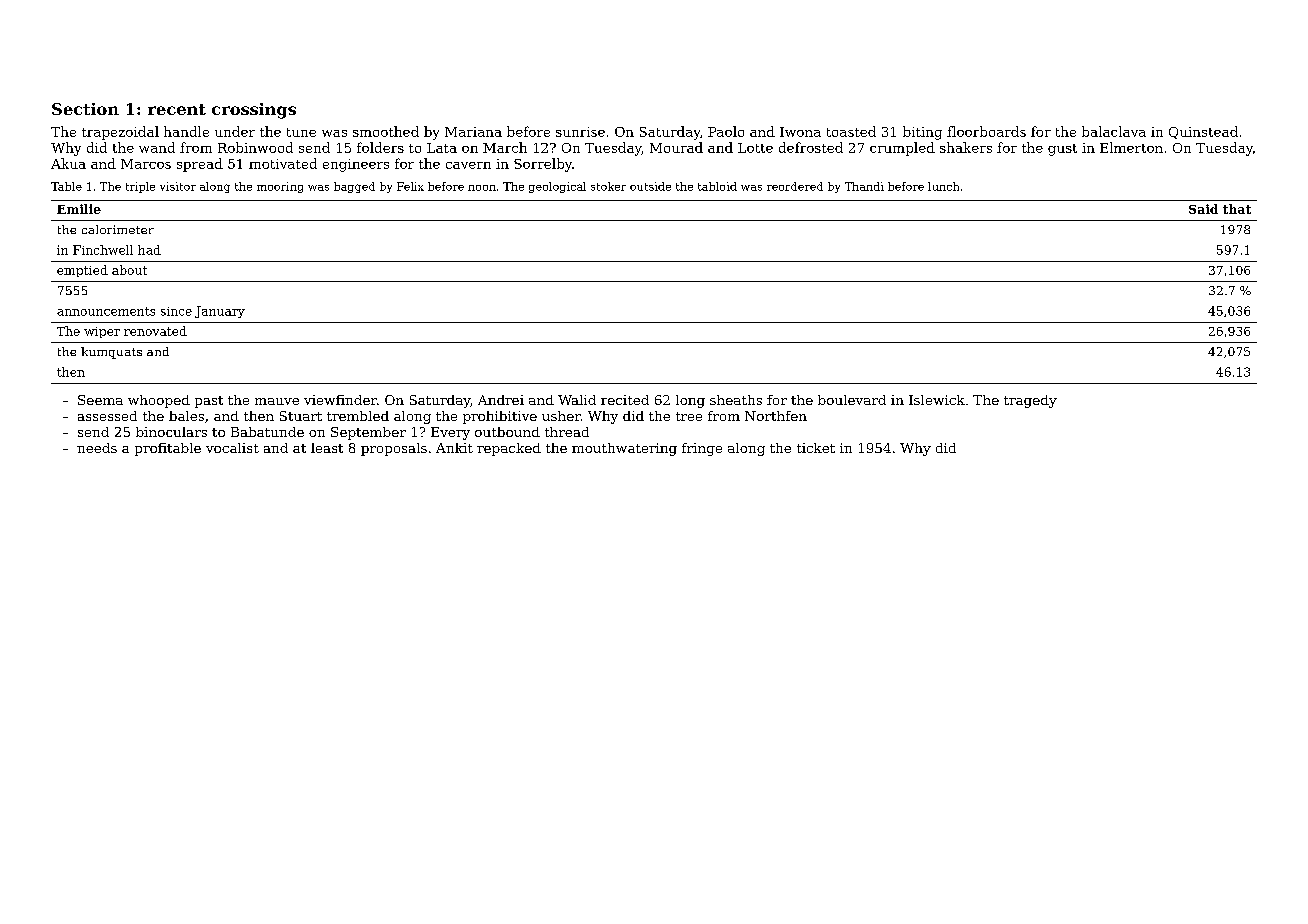 The image size is (1308, 924). What do you see at coordinates (107, 416) in the screenshot?
I see `assessed` at bounding box center [107, 416].
